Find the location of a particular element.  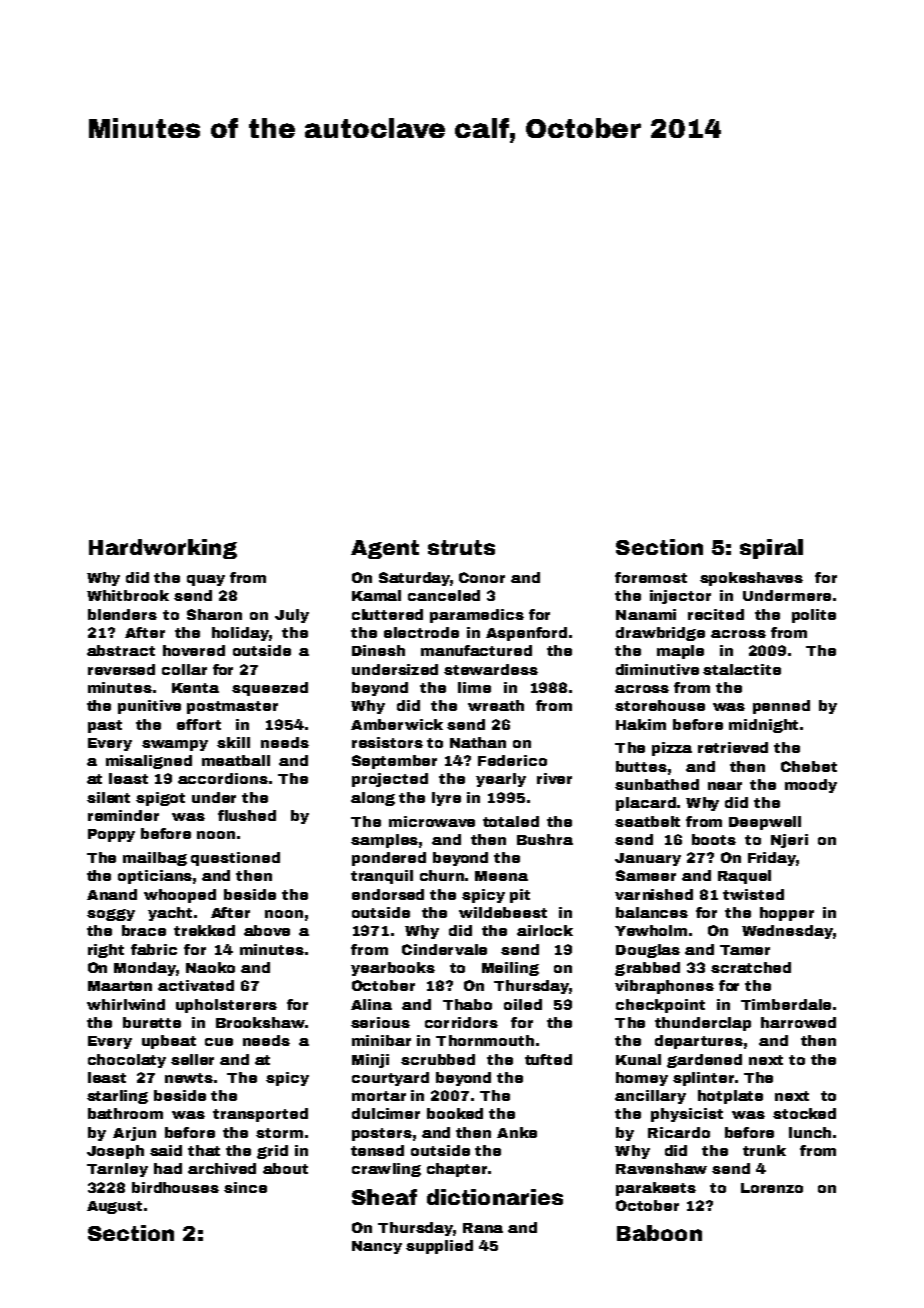

Baboon is located at coordinates (659, 1233).
